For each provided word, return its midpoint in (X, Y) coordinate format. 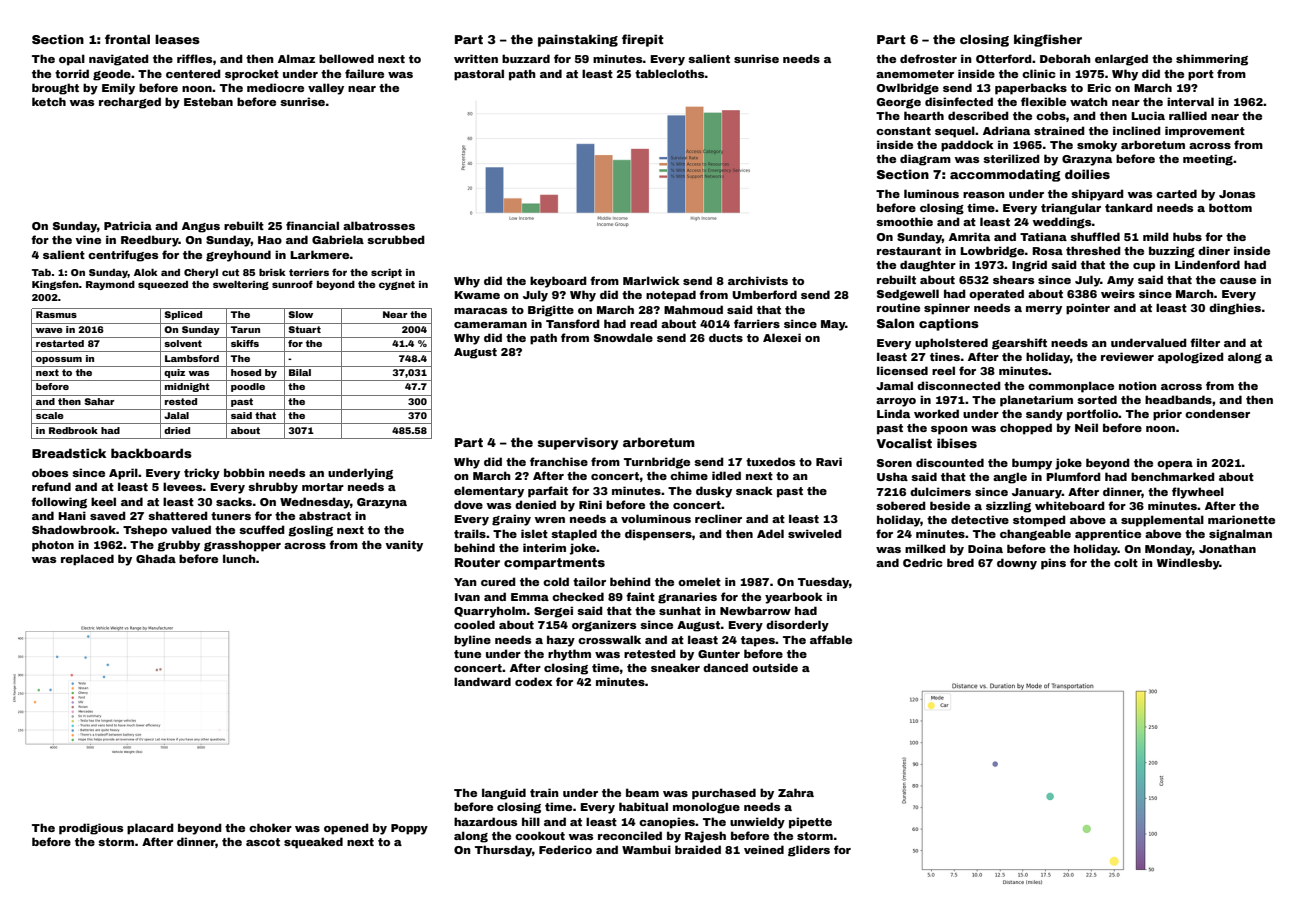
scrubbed (396, 239)
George (899, 103)
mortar (323, 487)
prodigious (91, 829)
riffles (194, 58)
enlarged (1121, 60)
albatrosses (379, 225)
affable (831, 639)
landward (482, 681)
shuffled (1095, 236)
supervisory (578, 443)
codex (533, 681)
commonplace (1071, 387)
